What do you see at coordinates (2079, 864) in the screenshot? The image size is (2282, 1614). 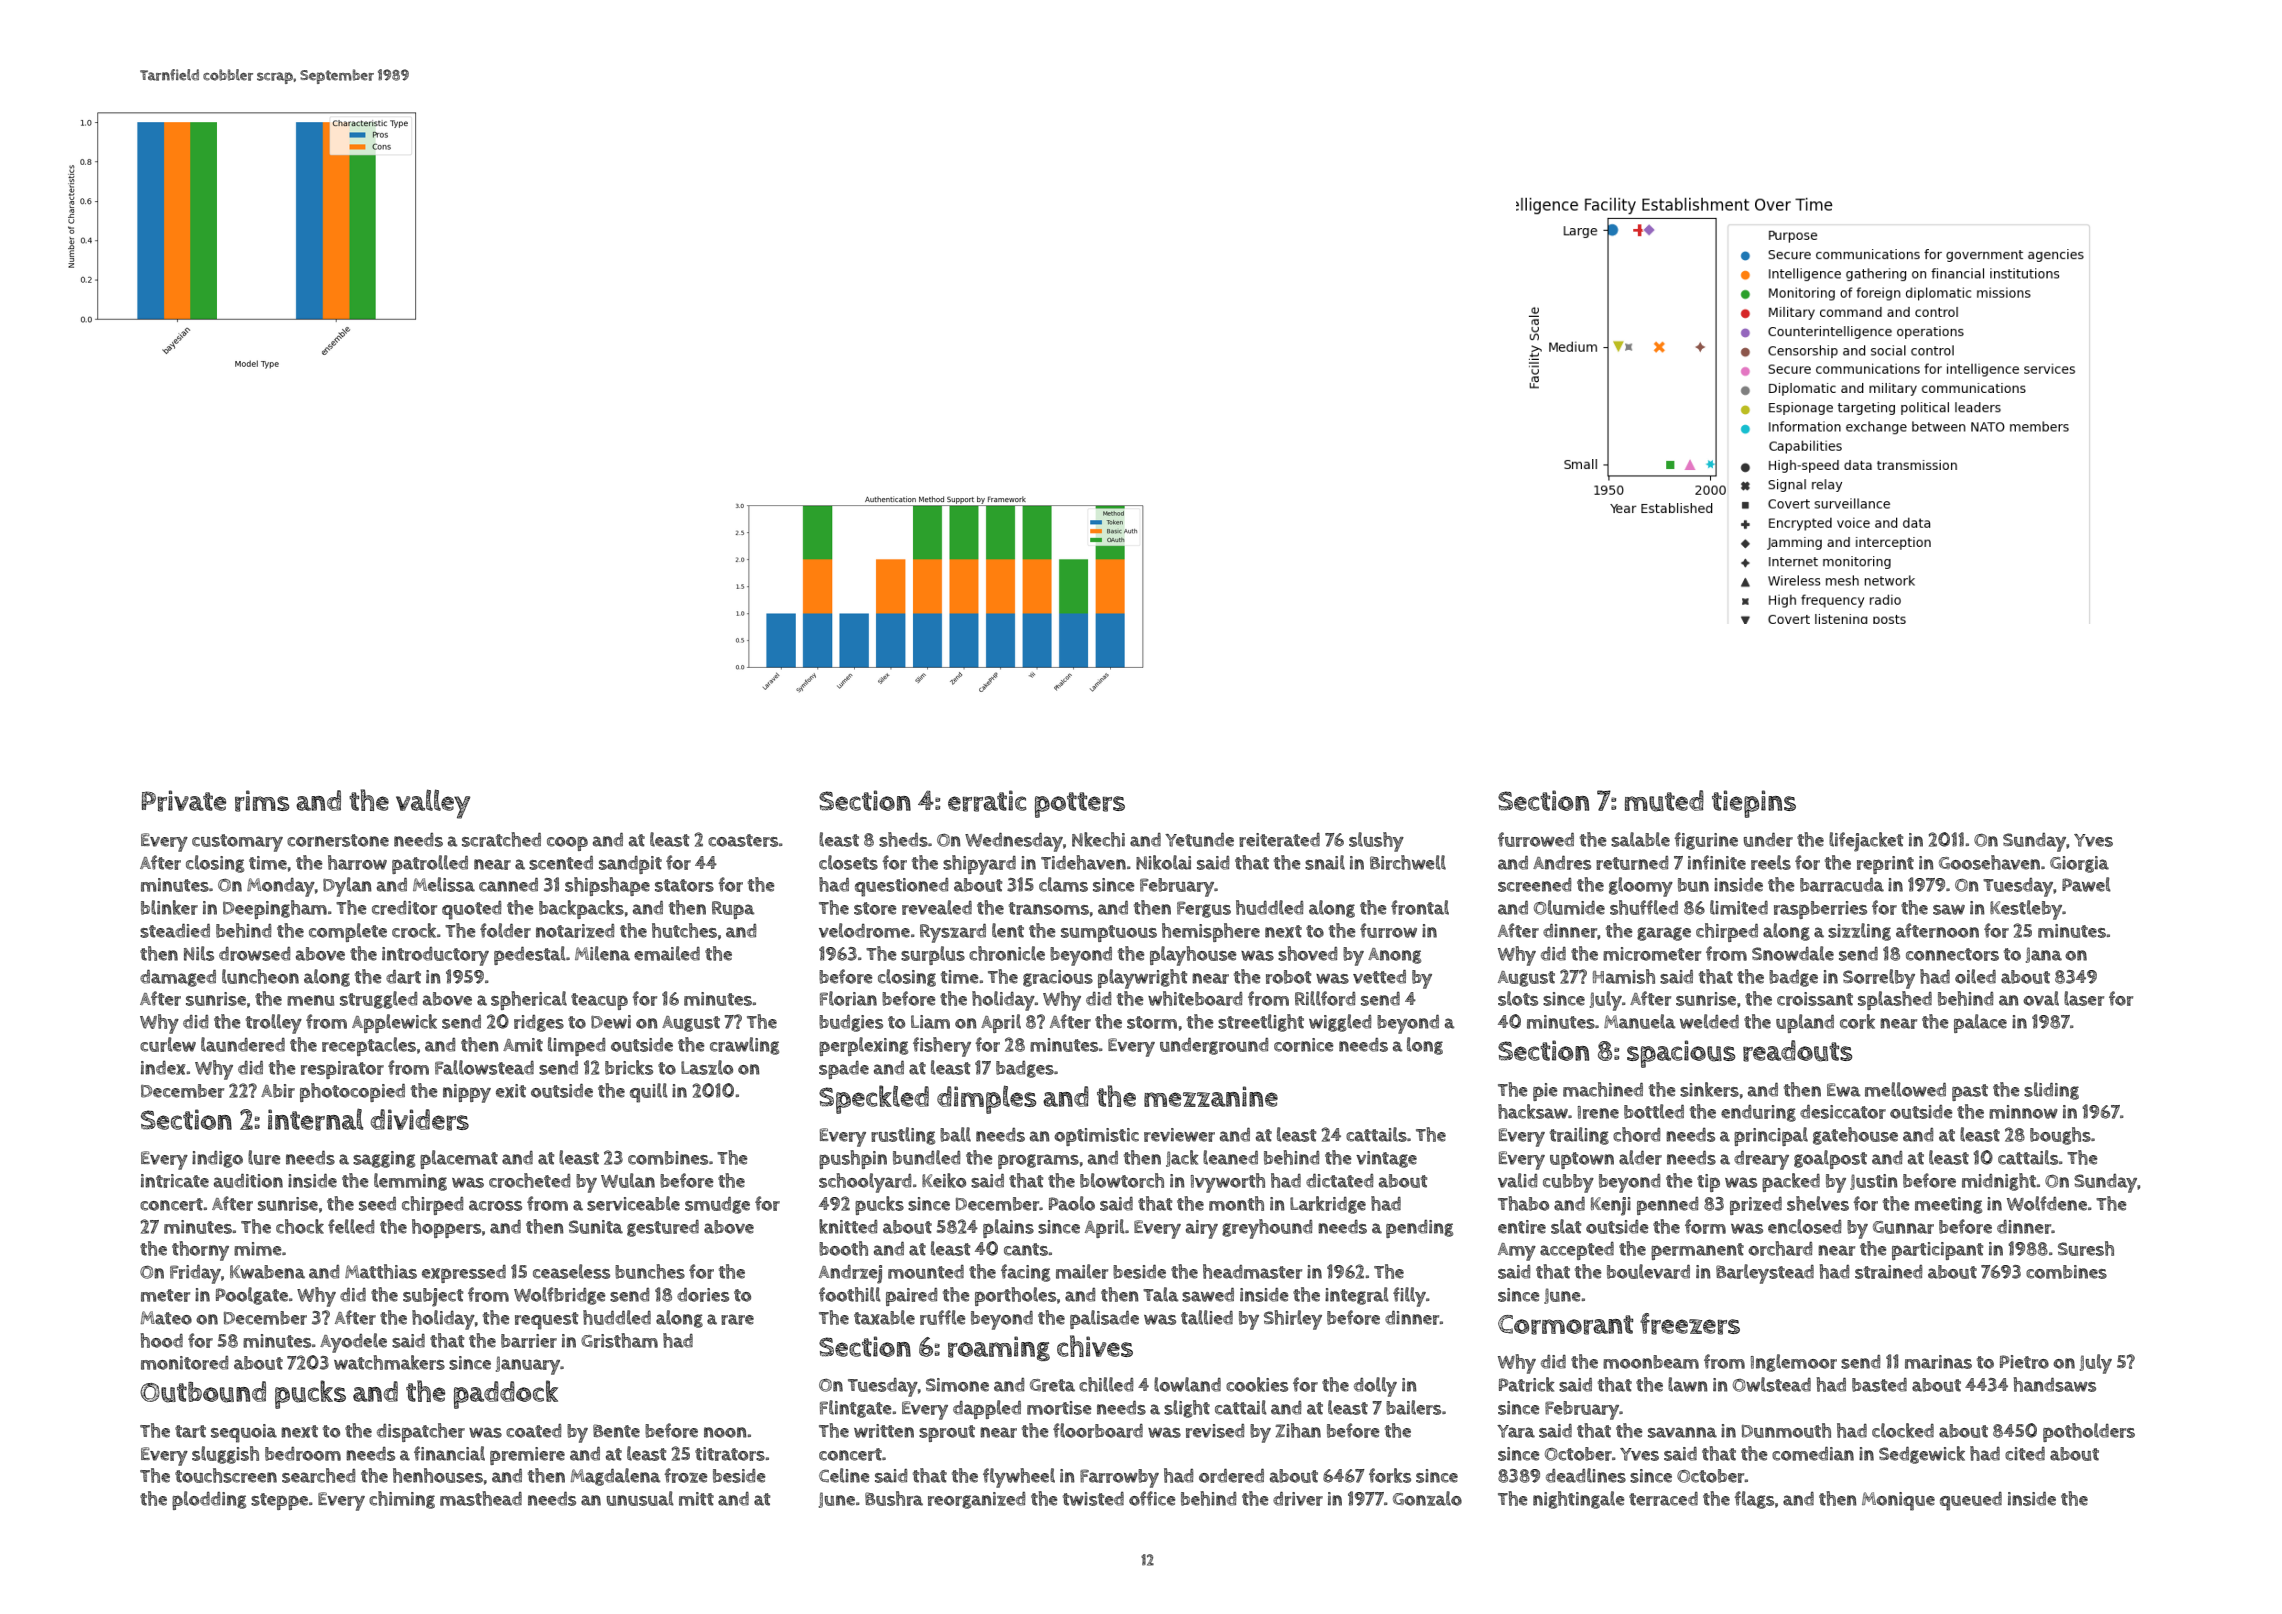 I see `Giorgia` at bounding box center [2079, 864].
